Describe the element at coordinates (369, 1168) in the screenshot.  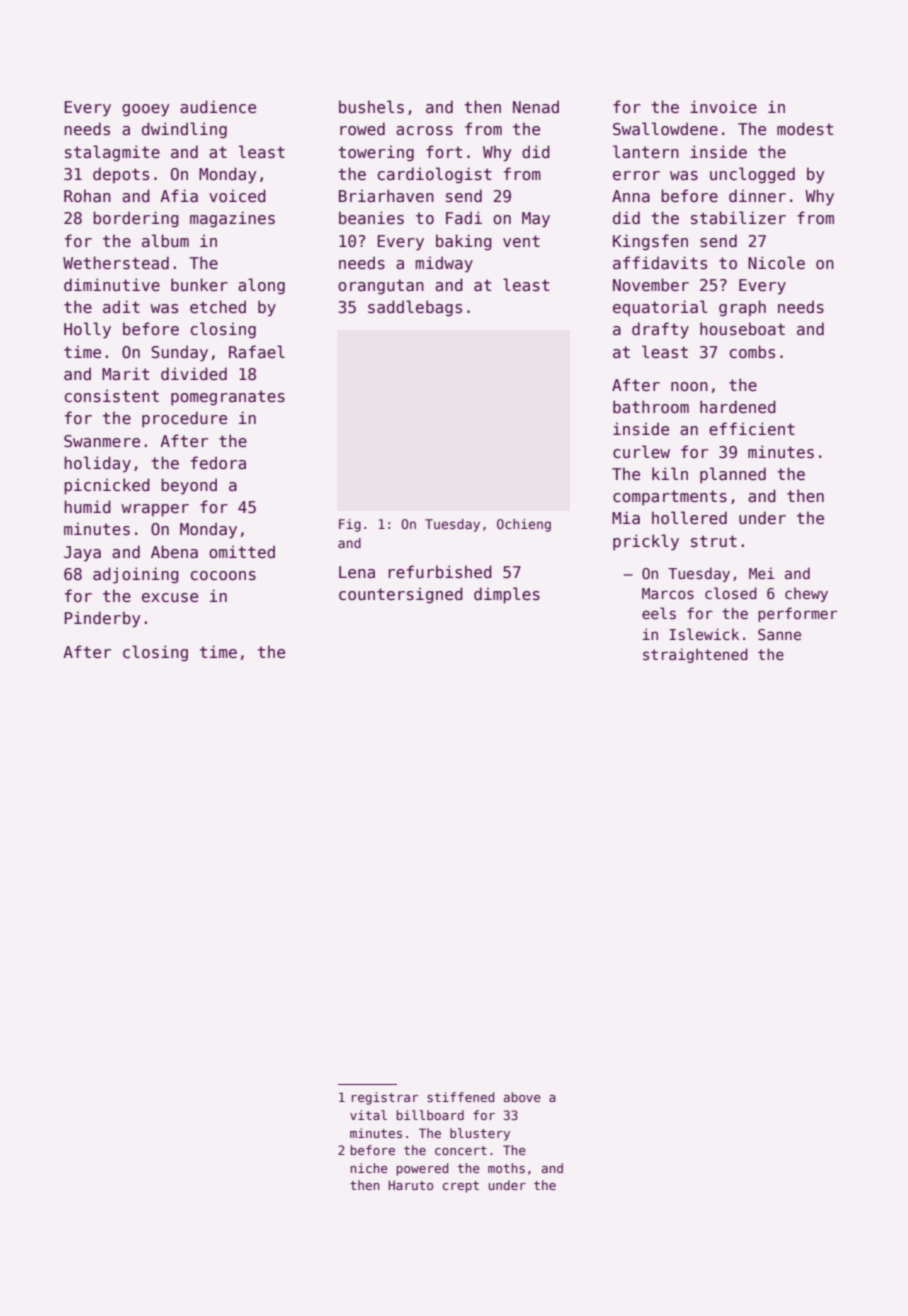
I see `niche` at that location.
